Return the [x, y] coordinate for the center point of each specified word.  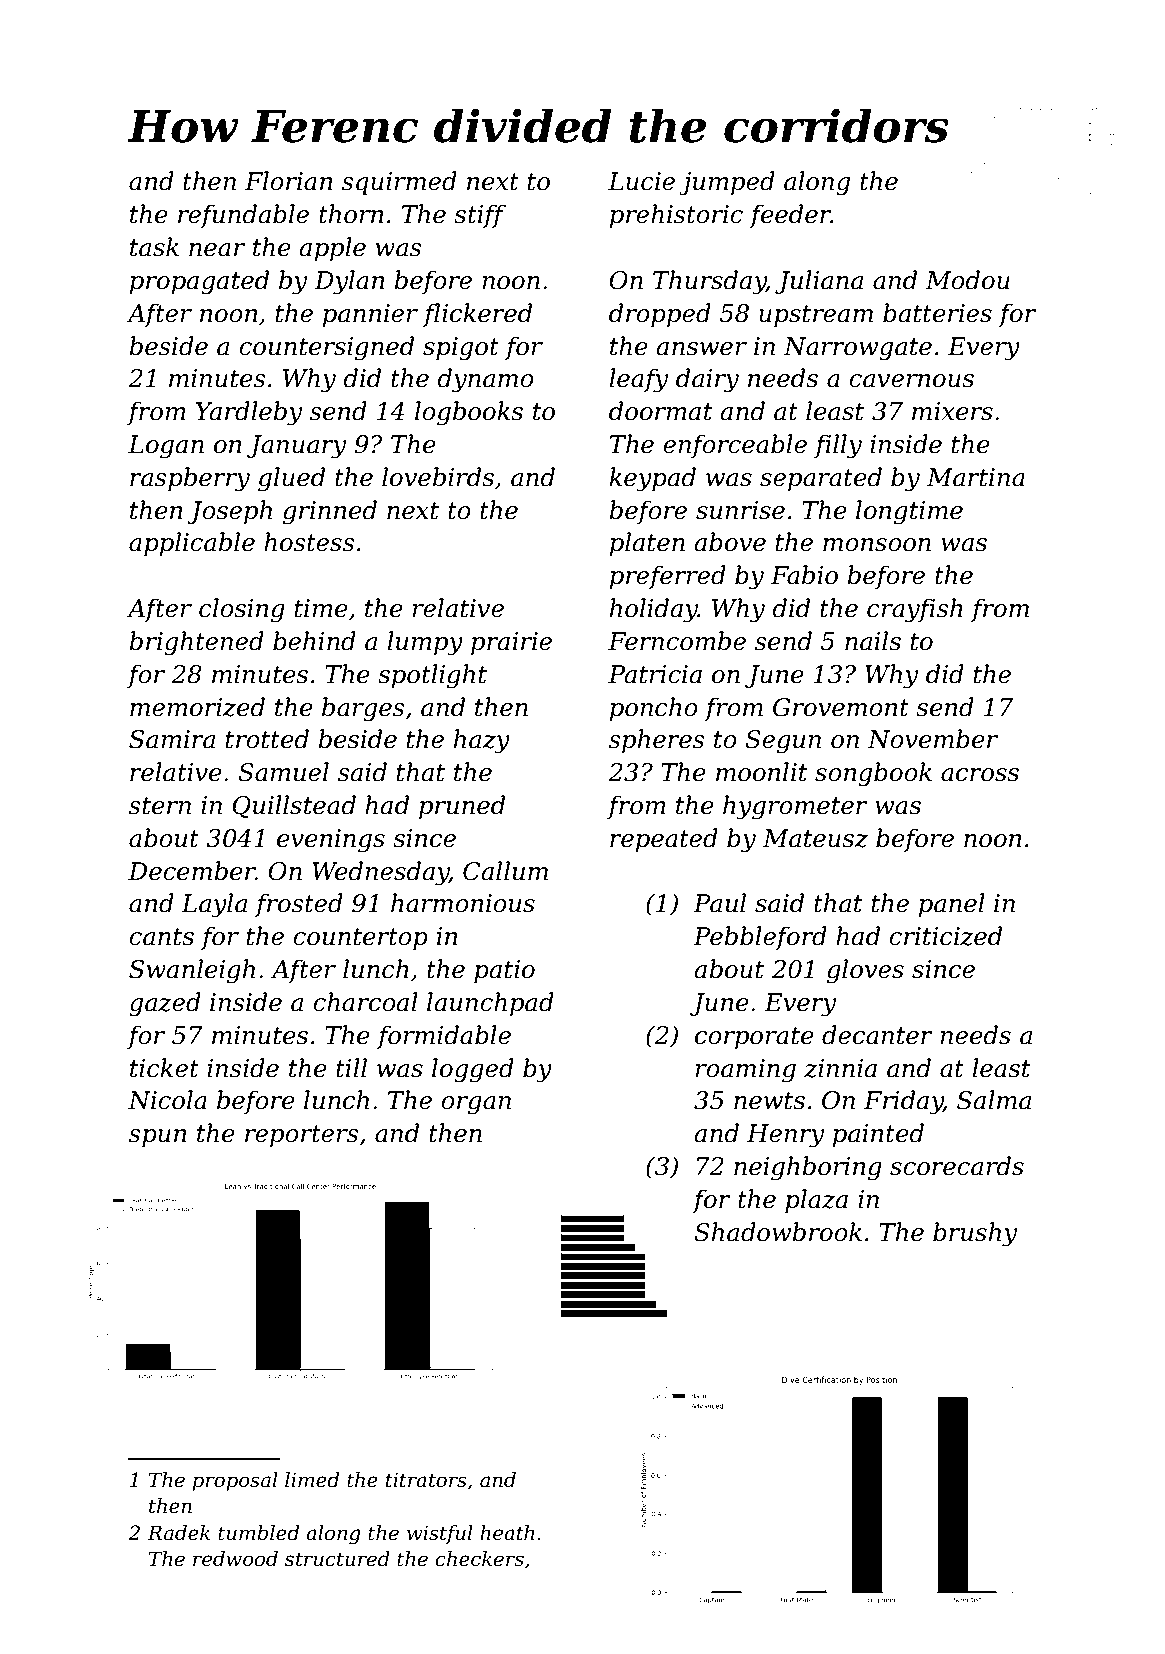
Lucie [641, 181]
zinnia [840, 1068]
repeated [664, 840]
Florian [288, 181]
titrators [426, 1480]
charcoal [365, 1002]
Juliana [819, 282]
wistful [440, 1534]
